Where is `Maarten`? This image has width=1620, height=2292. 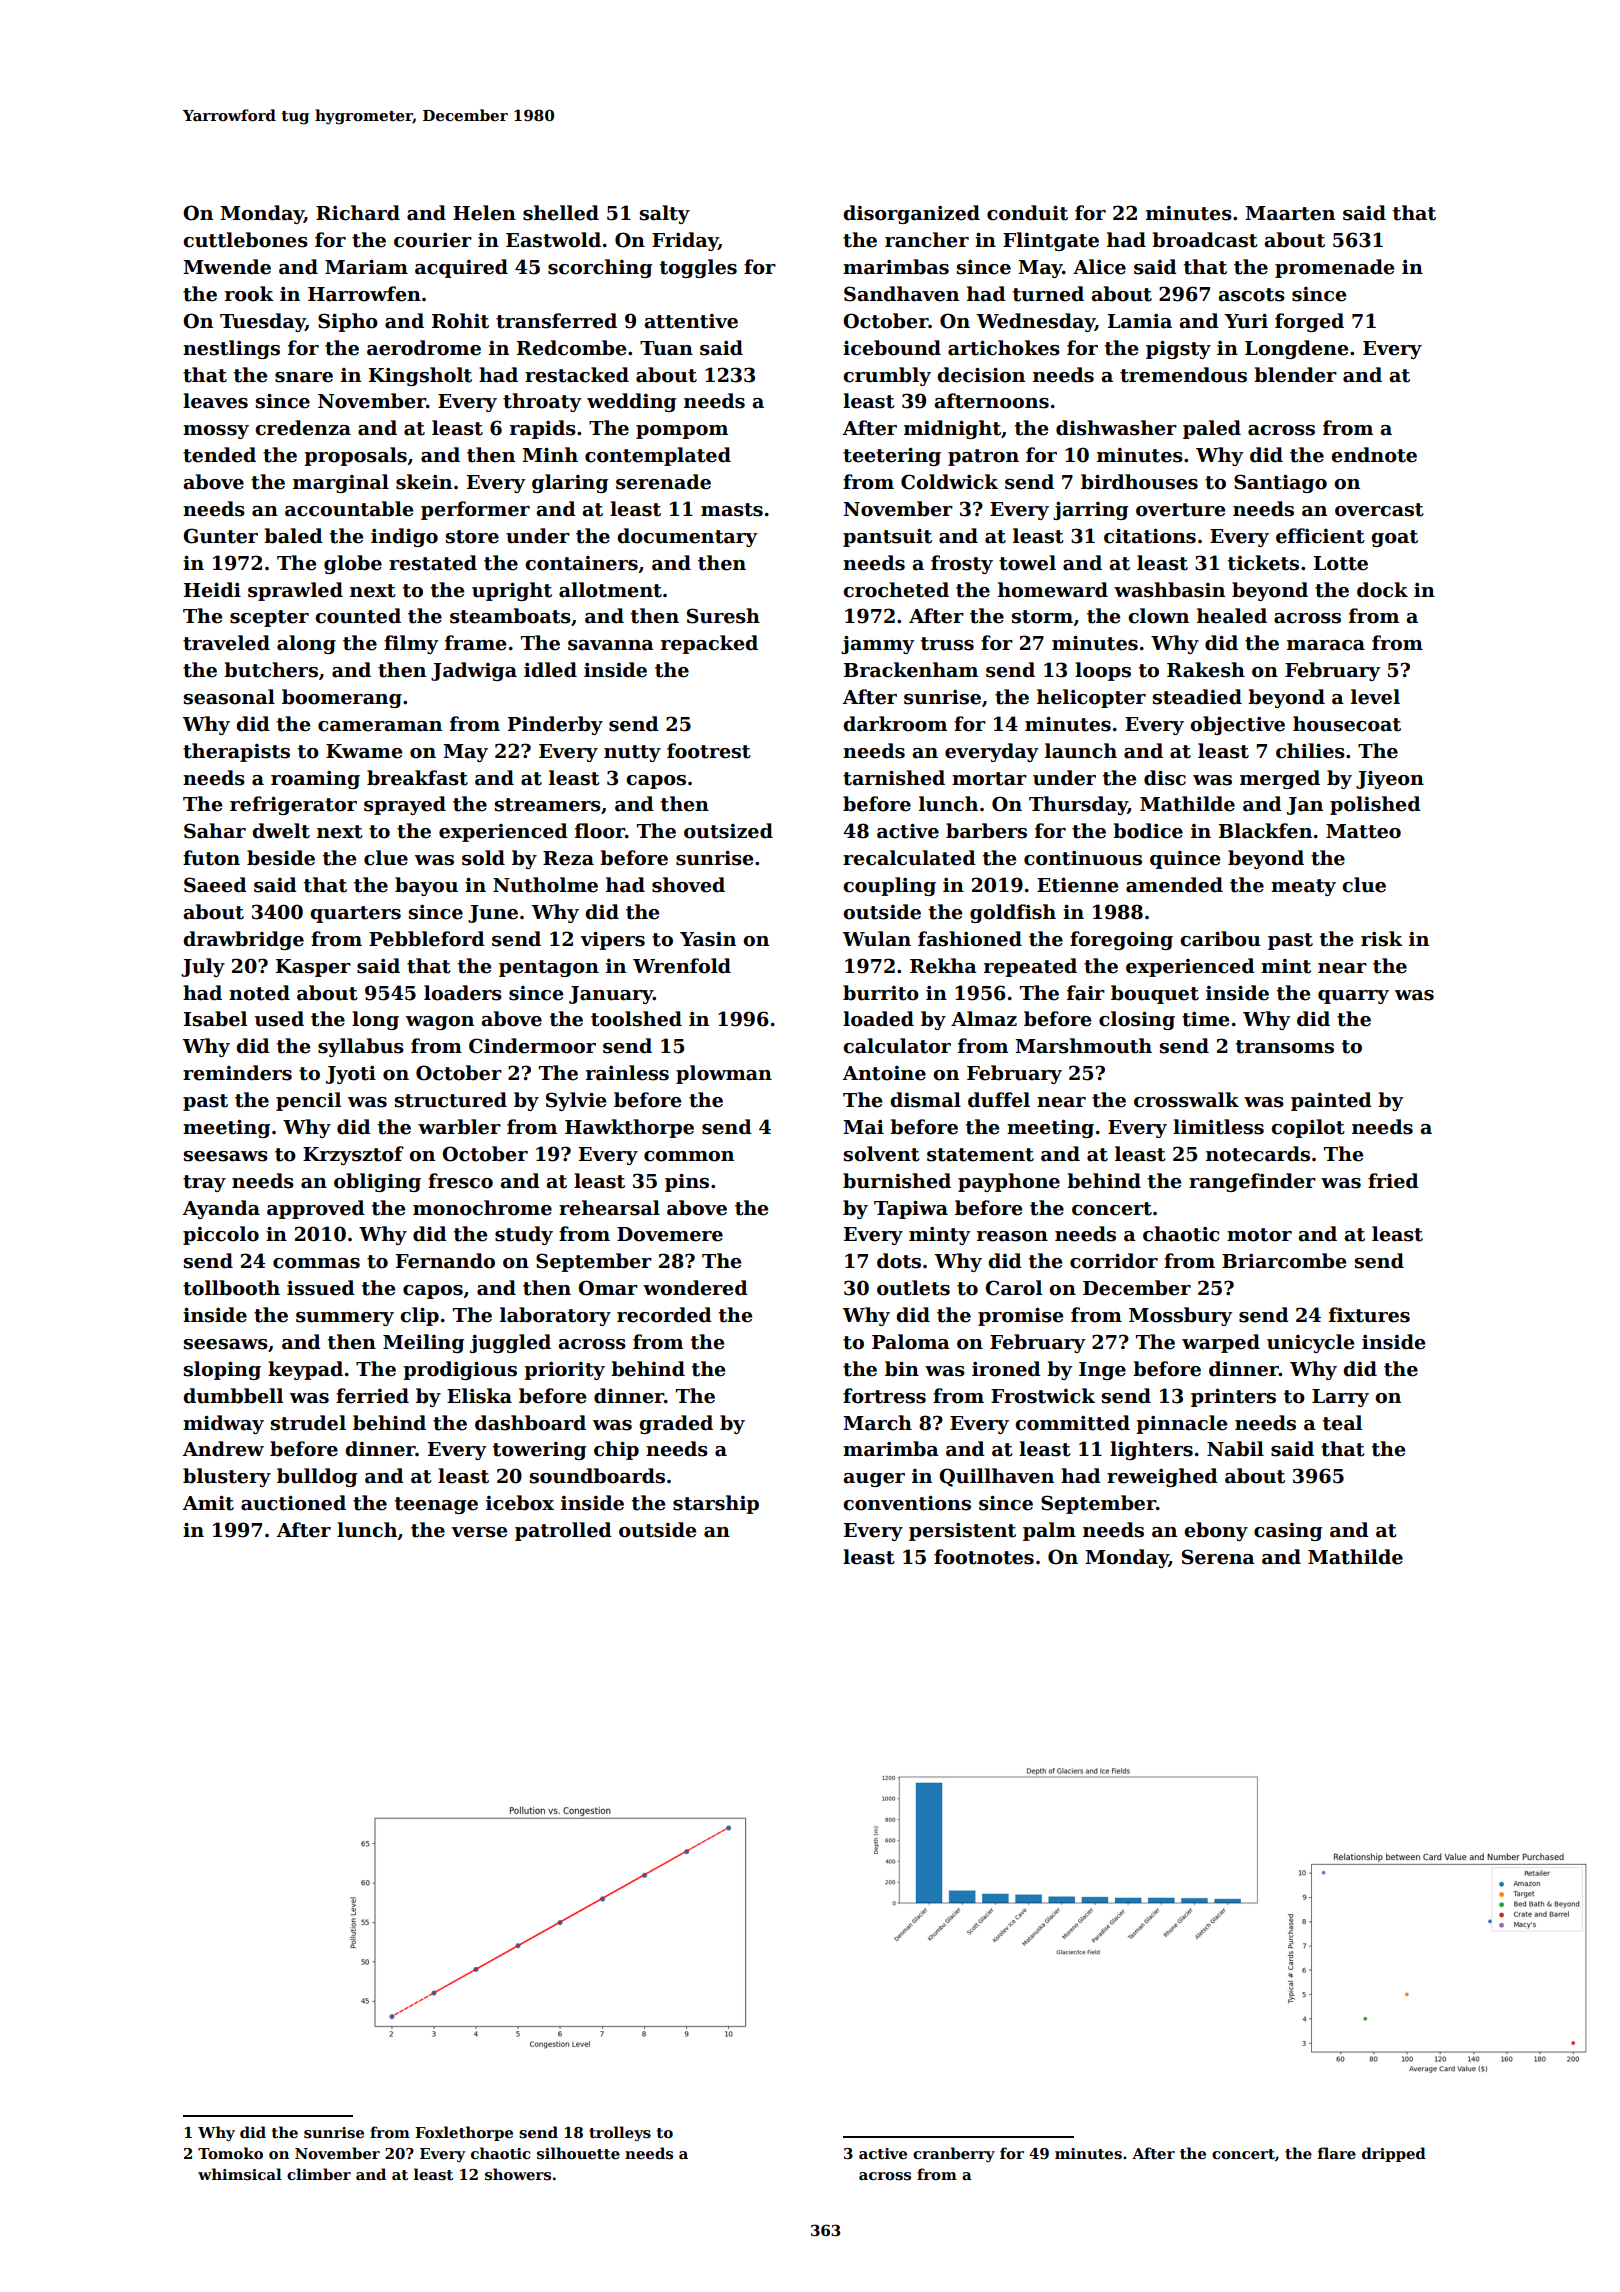 Maarten is located at coordinates (1290, 213).
